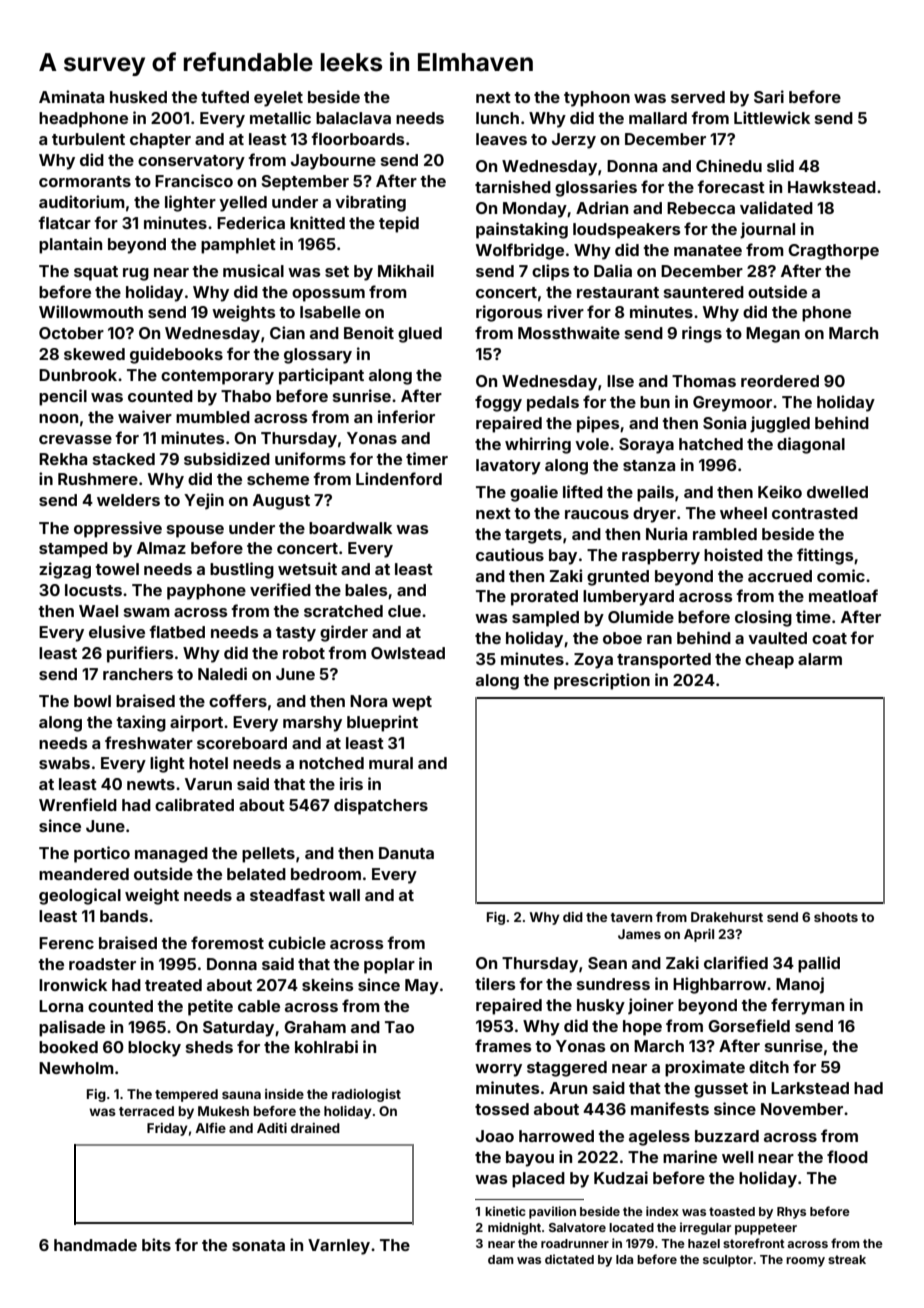  I want to click on iris, so click(351, 783).
